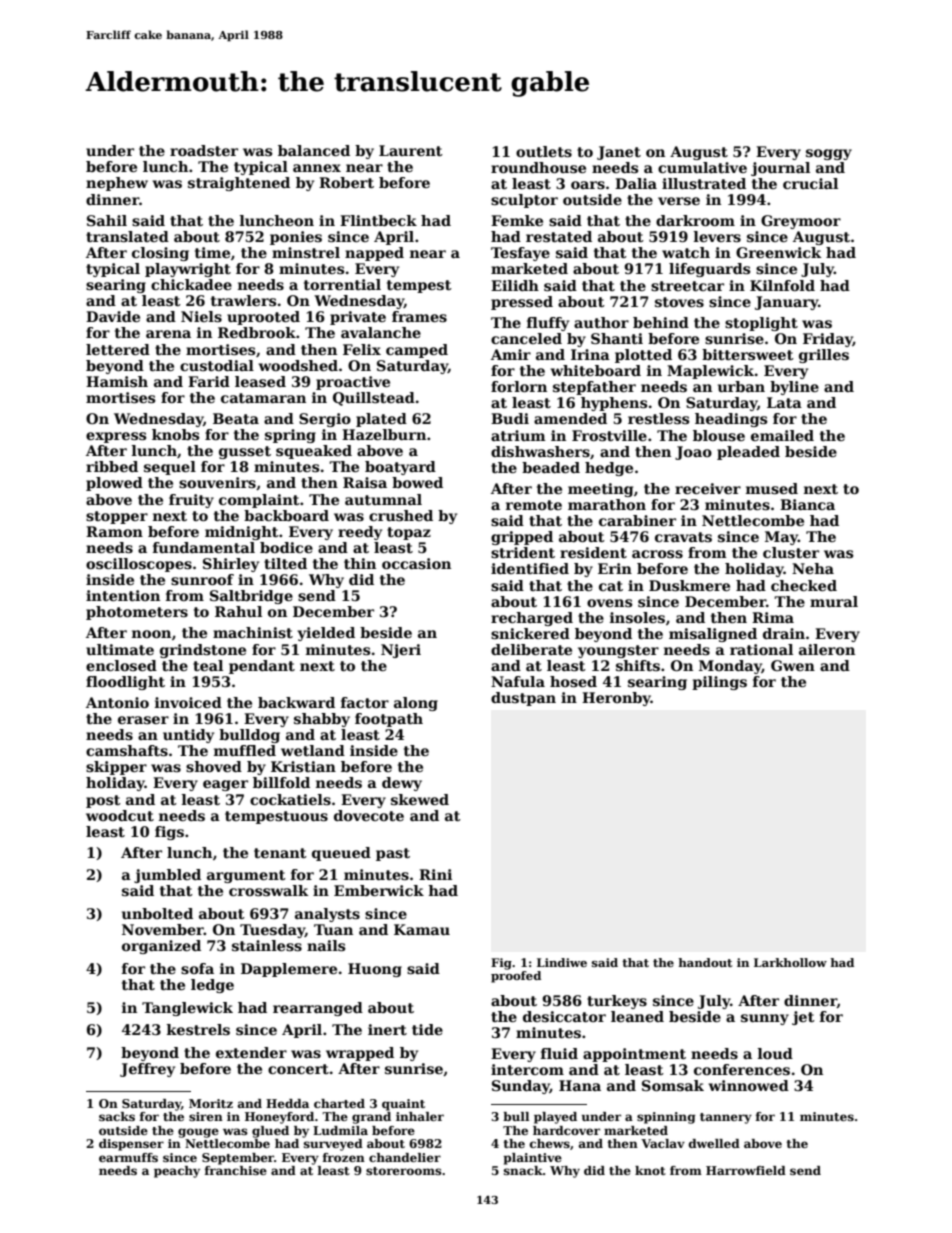 The height and width of the document is (1233, 952). What do you see at coordinates (177, 1172) in the document?
I see `peachy` at bounding box center [177, 1172].
